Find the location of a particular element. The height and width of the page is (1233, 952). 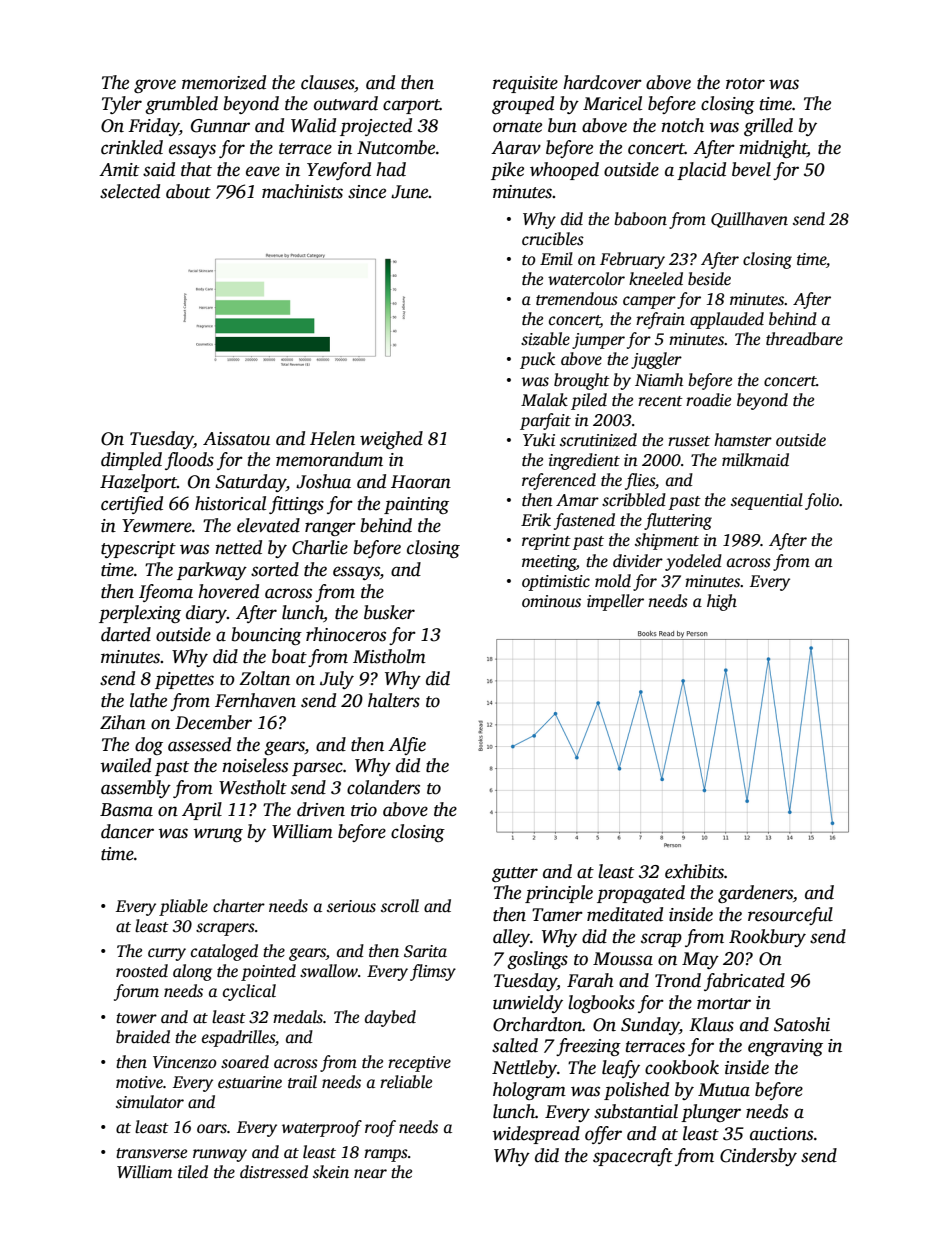

wrung is located at coordinates (218, 835).
